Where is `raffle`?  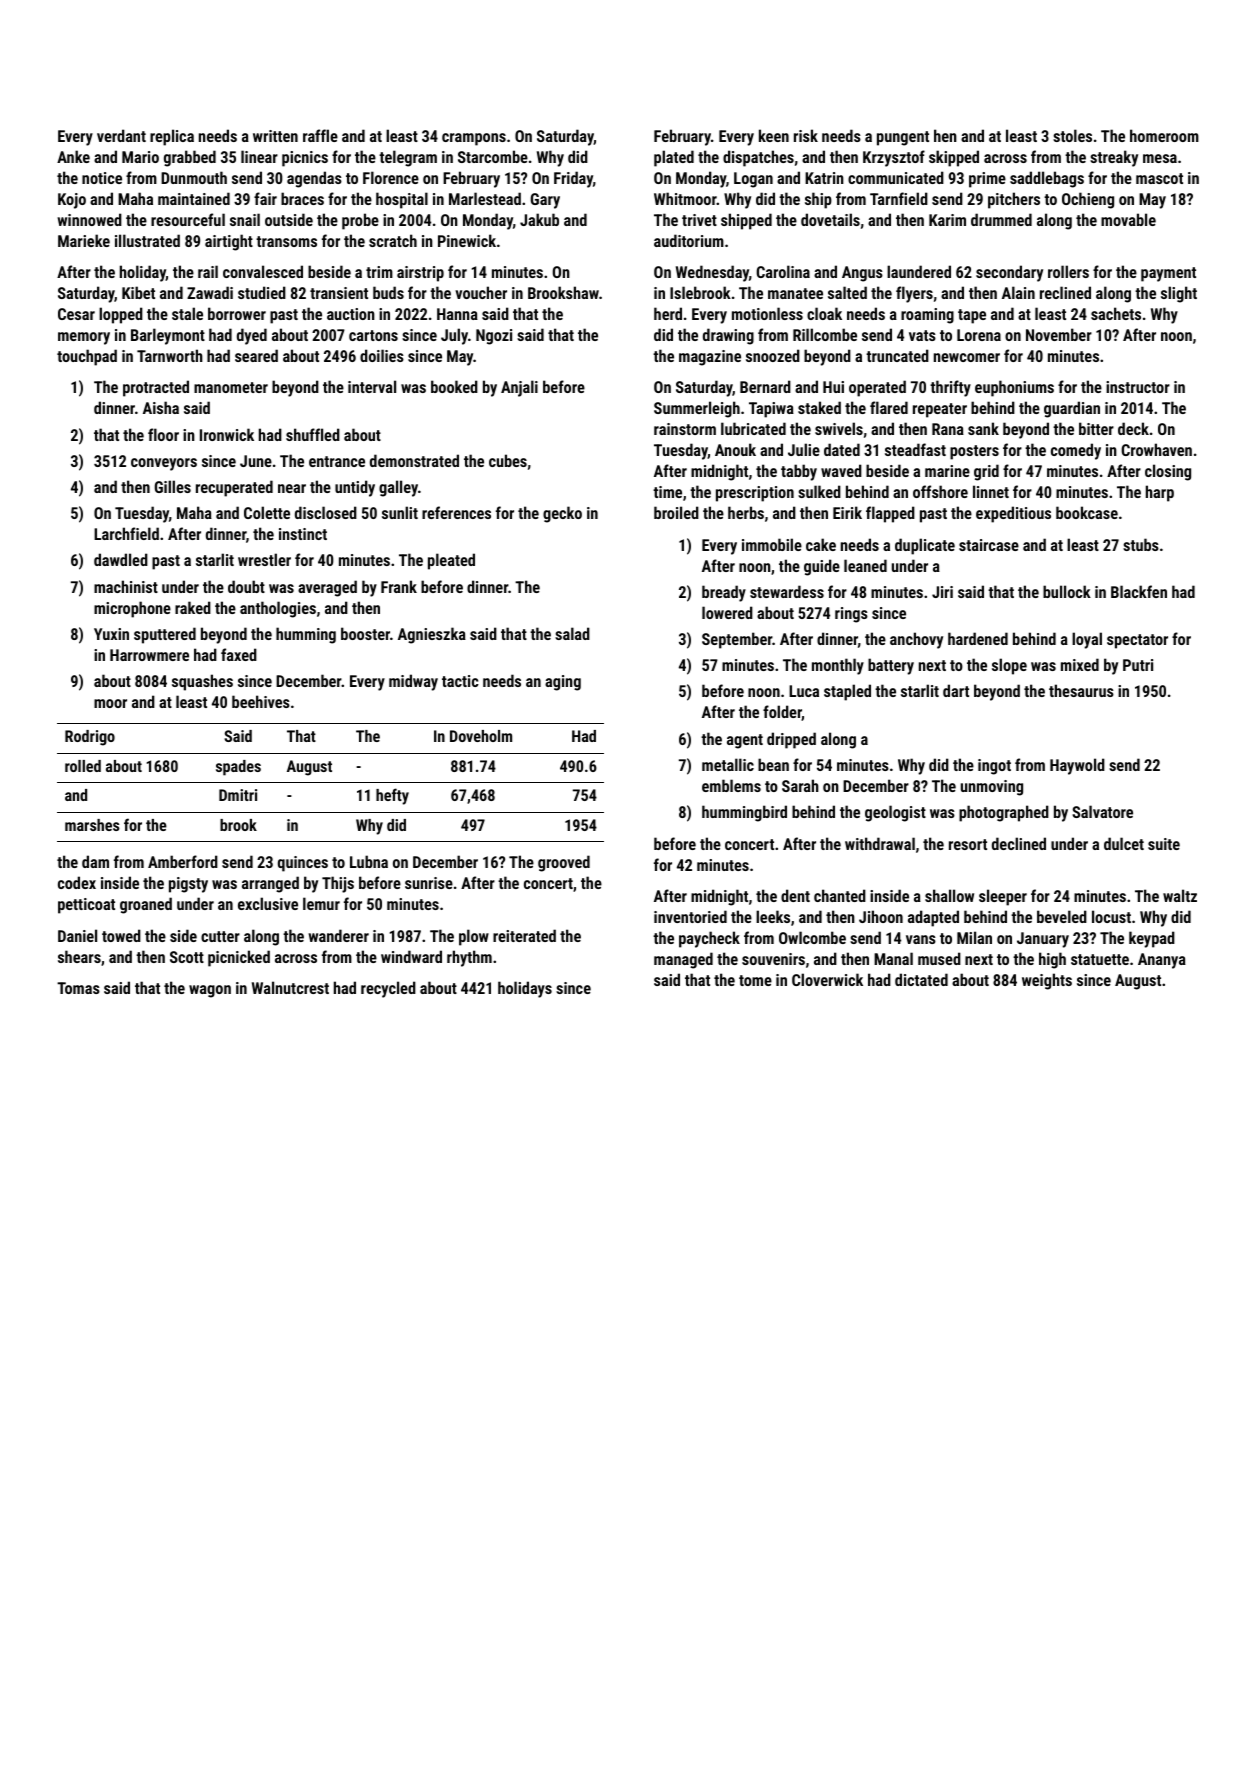
raffle is located at coordinates (320, 135).
